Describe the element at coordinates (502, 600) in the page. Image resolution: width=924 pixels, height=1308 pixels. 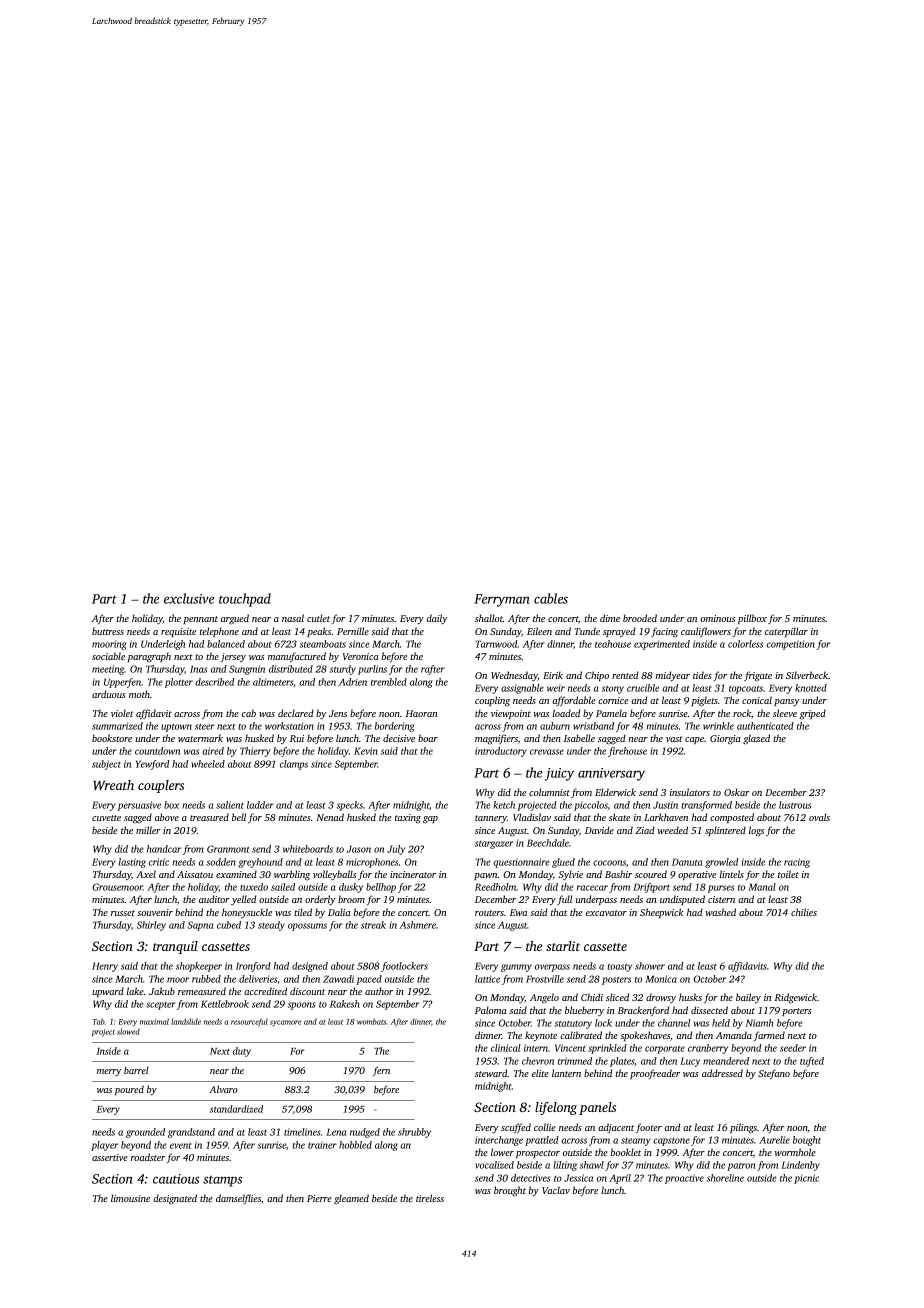
I see `Ferryman` at that location.
